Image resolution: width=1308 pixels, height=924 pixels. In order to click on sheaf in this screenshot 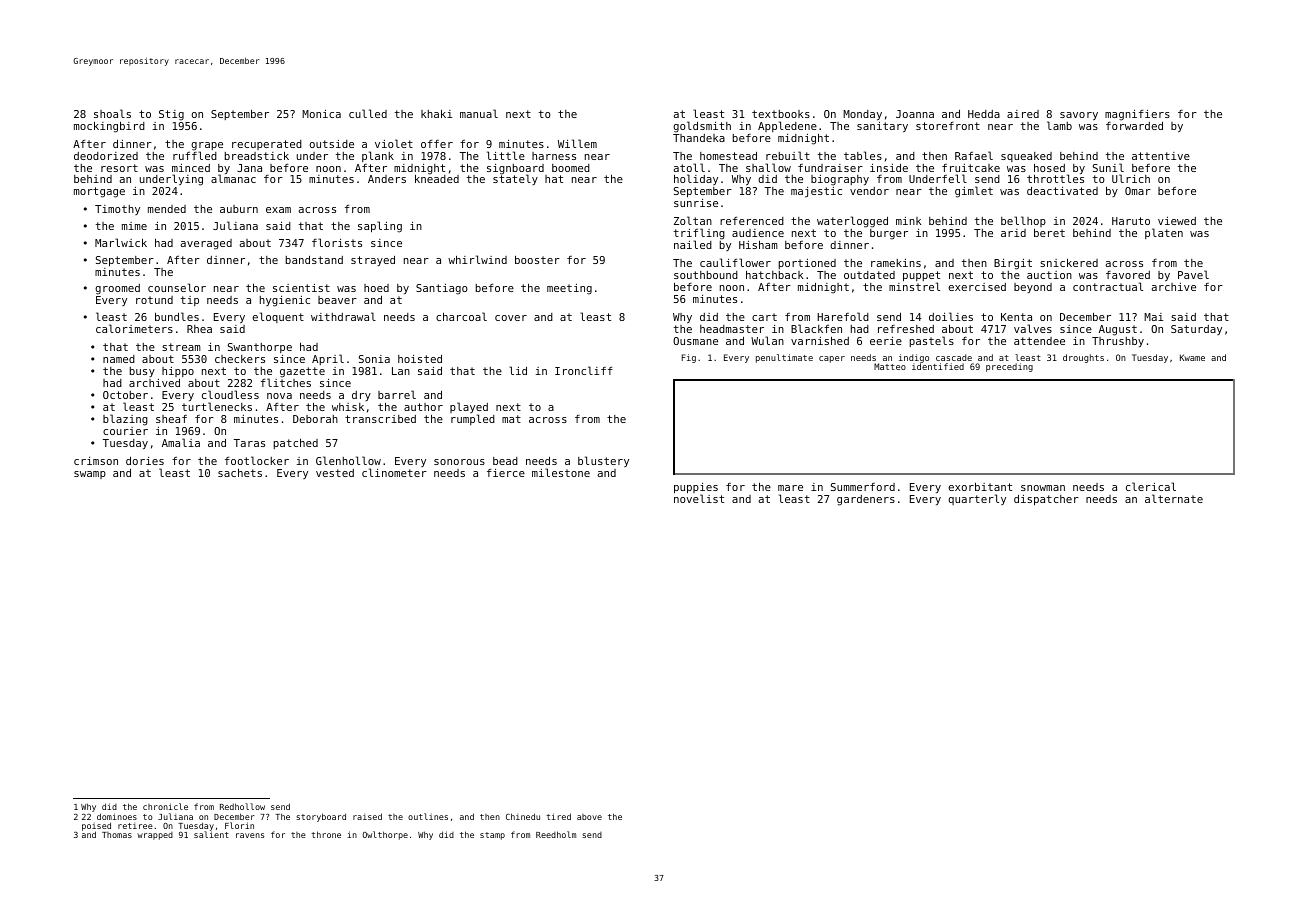, I will do `click(171, 419)`.
